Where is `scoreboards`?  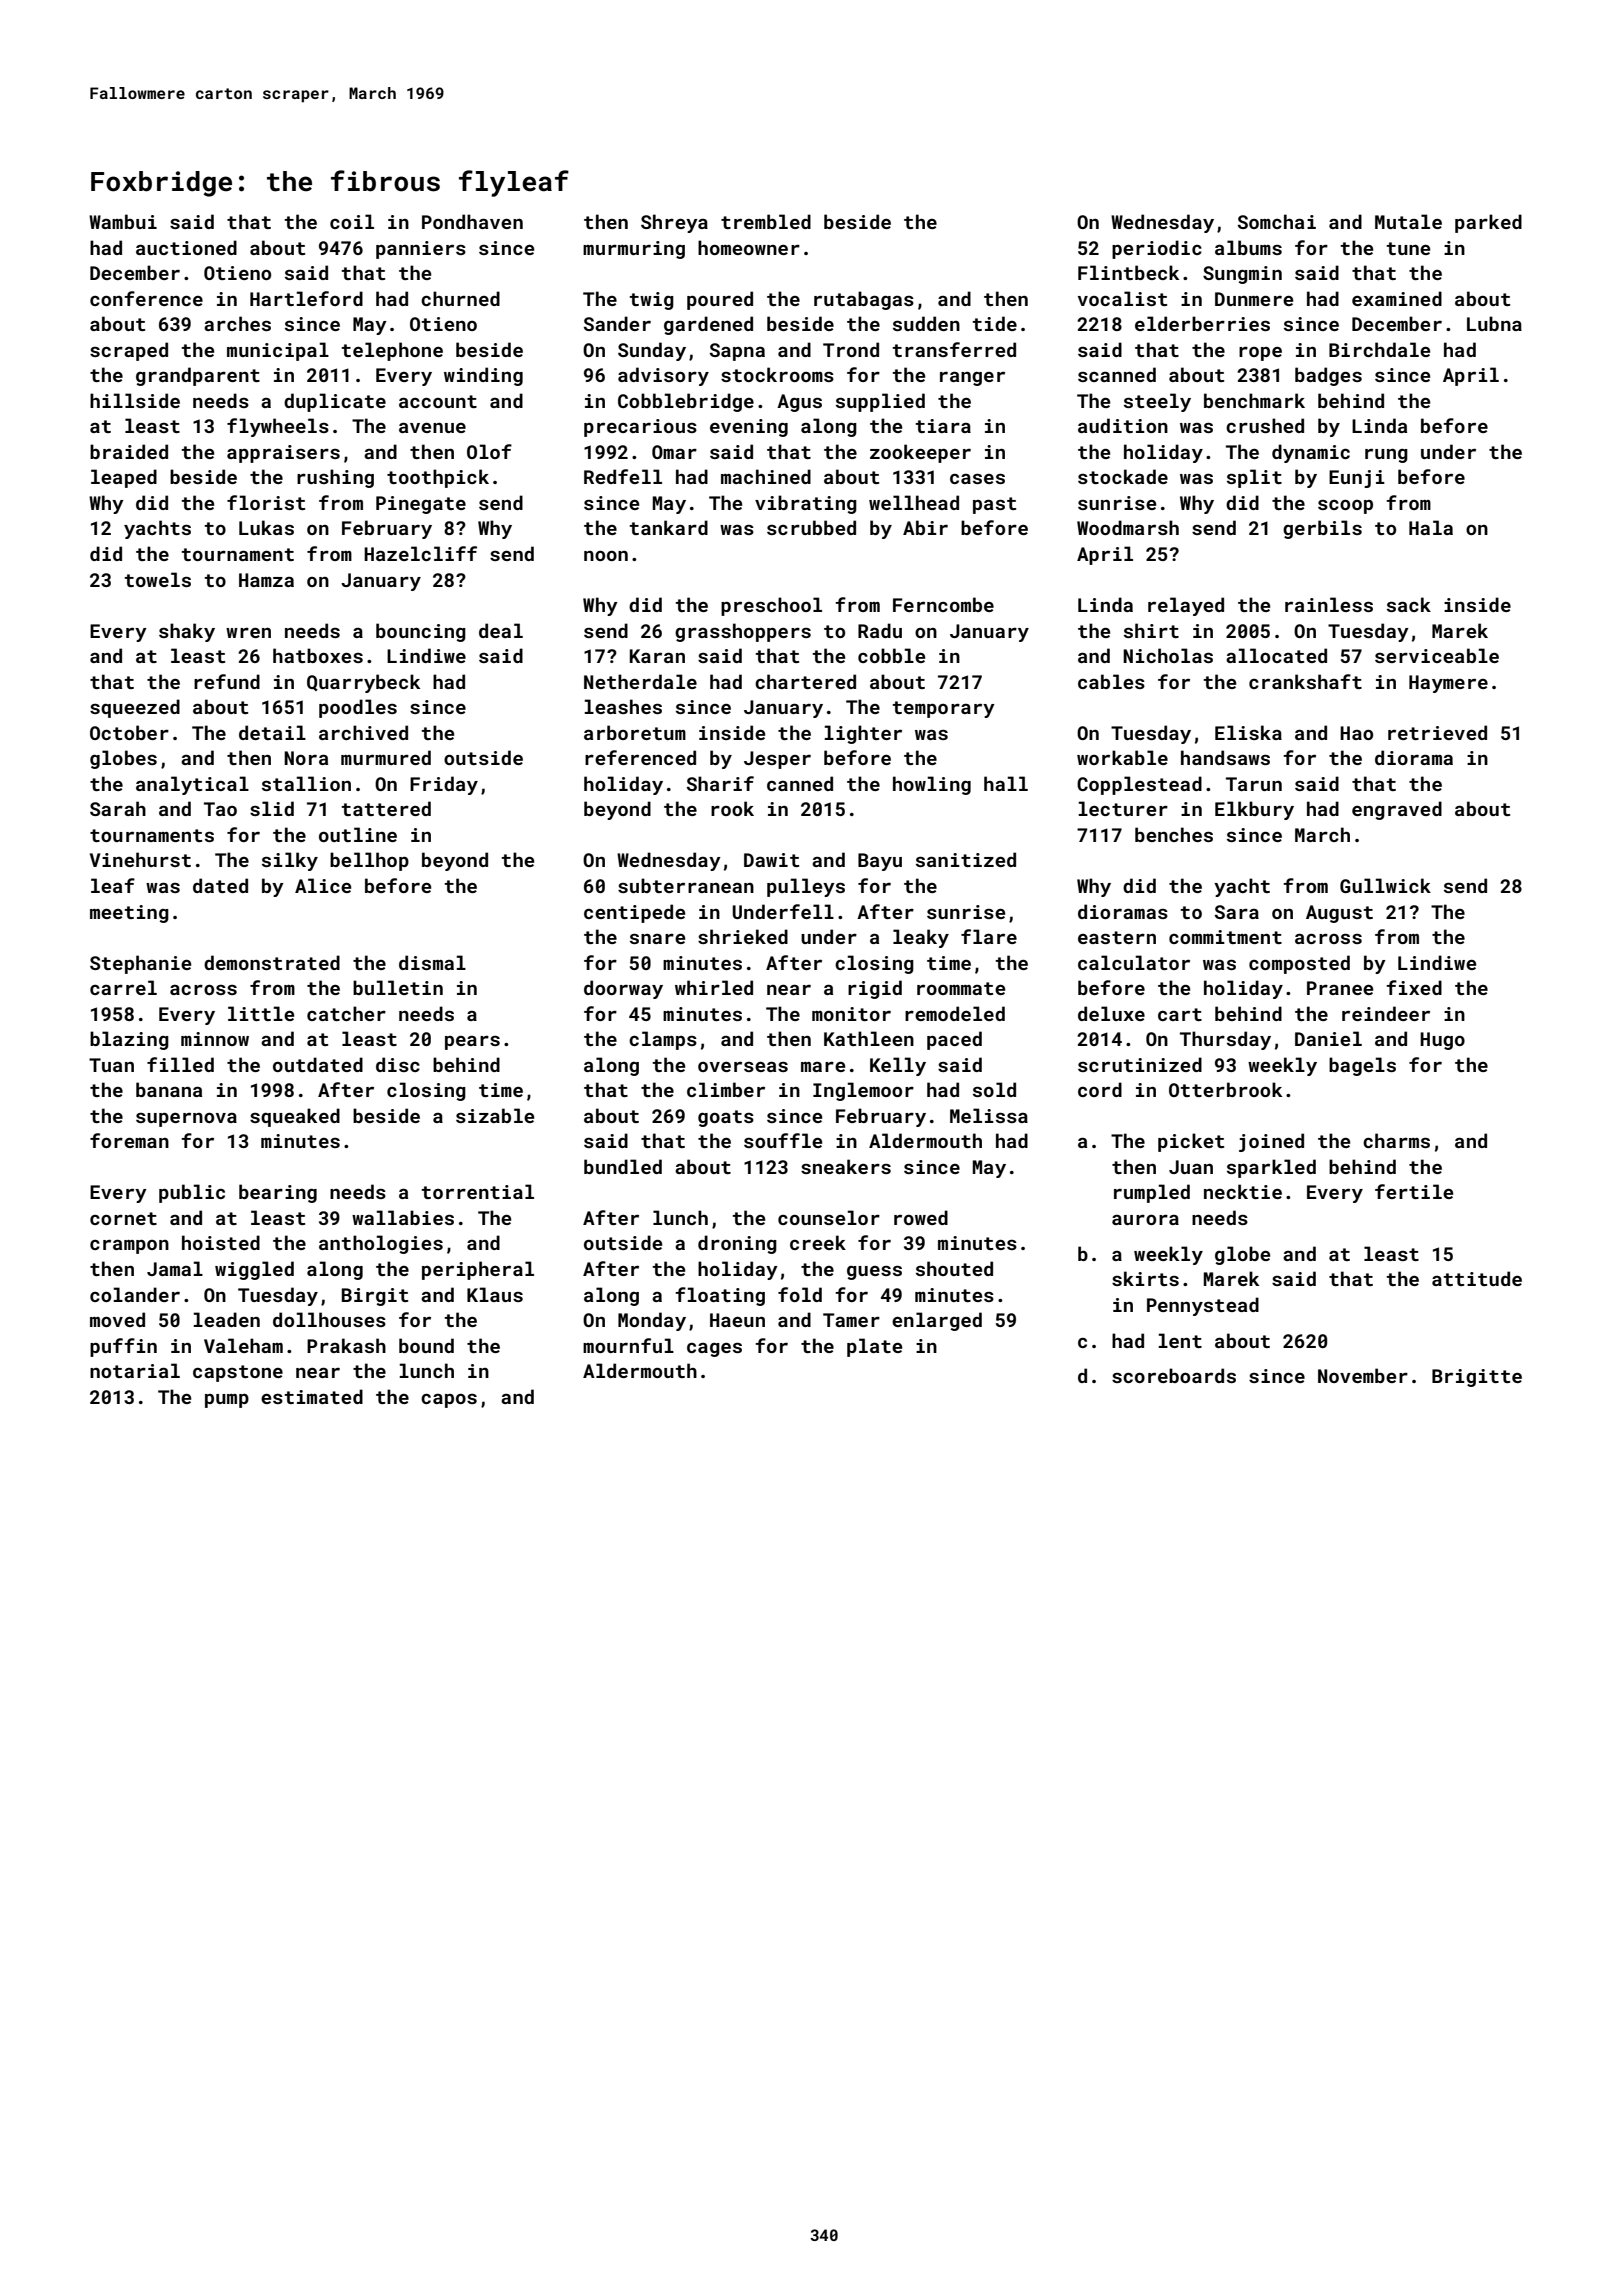
scoreboards is located at coordinates (1174, 1375).
